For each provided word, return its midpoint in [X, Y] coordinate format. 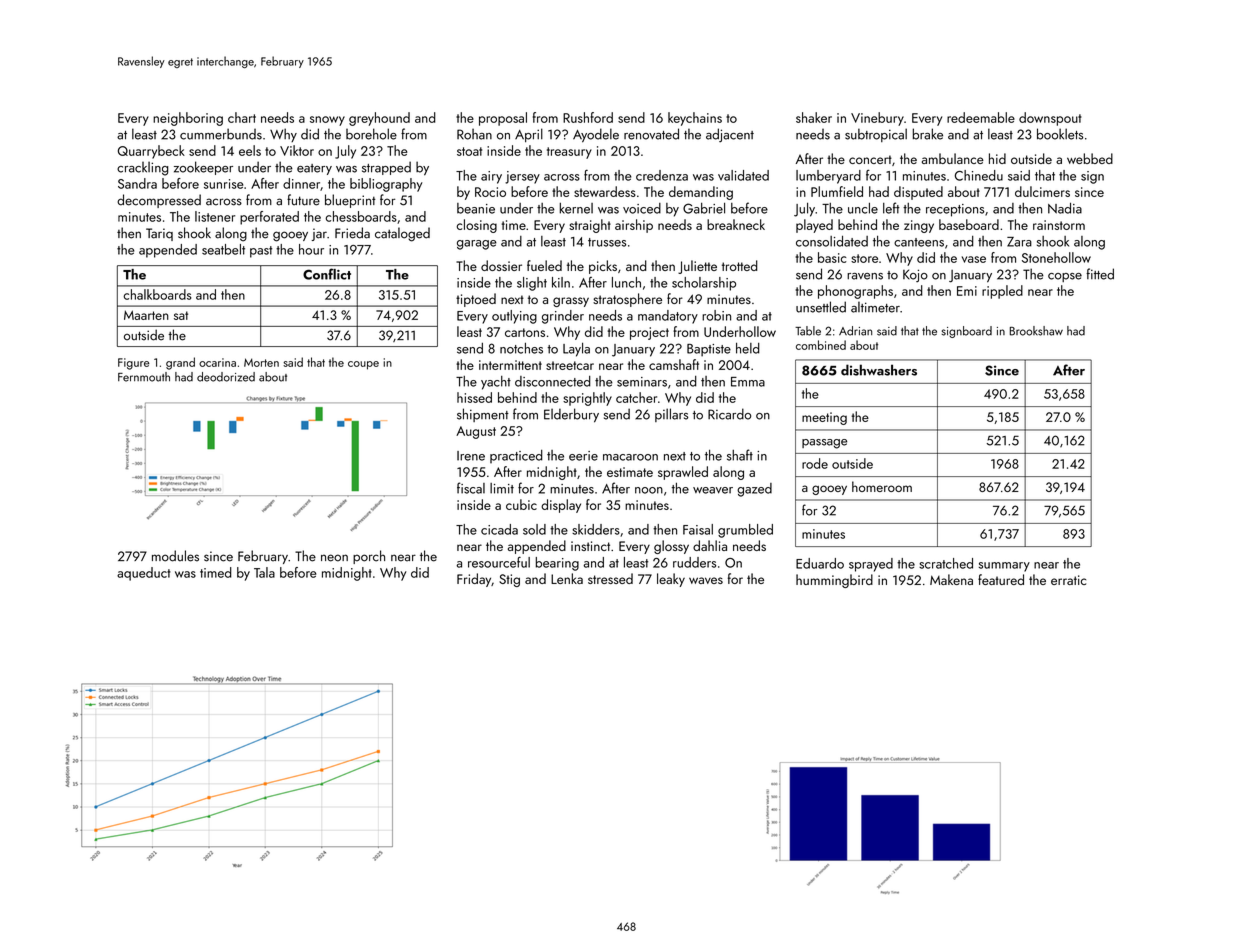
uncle [863, 208]
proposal [503, 119]
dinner [301, 183]
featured [1001, 579]
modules [175, 556]
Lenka [567, 578]
